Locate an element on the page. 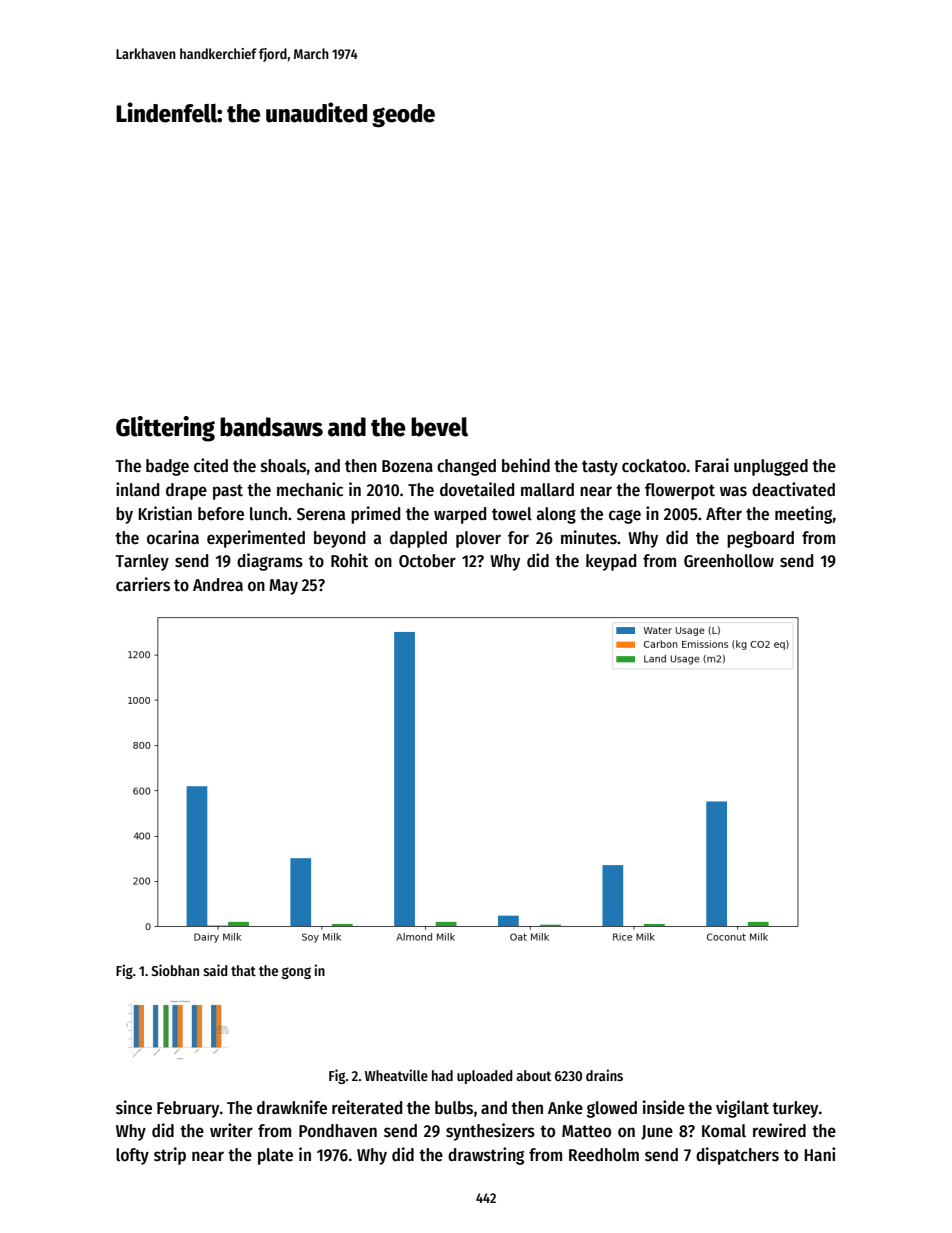 The width and height of the document is (952, 1233). bulbs is located at coordinates (454, 1108).
